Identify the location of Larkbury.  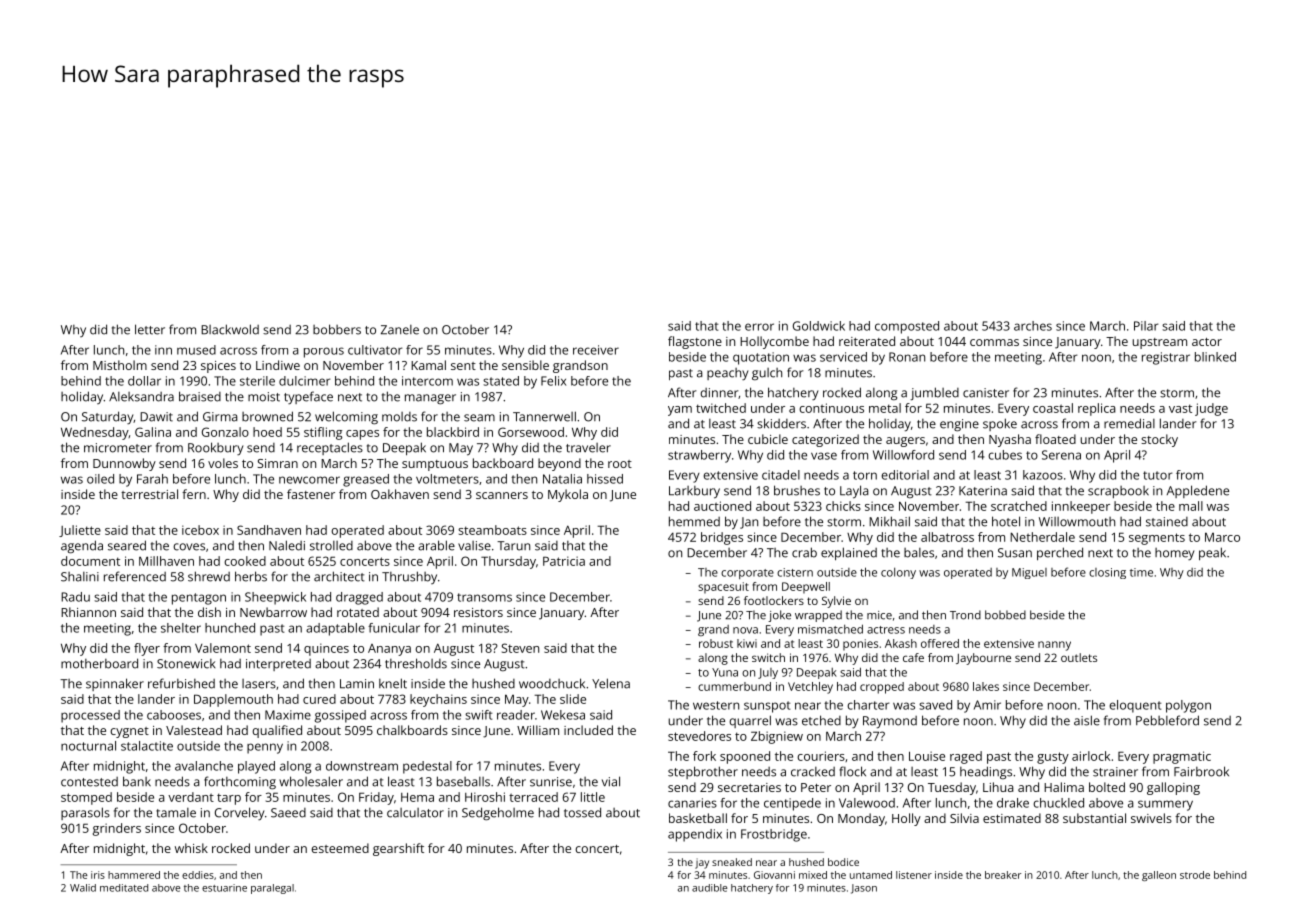
(694, 492).
